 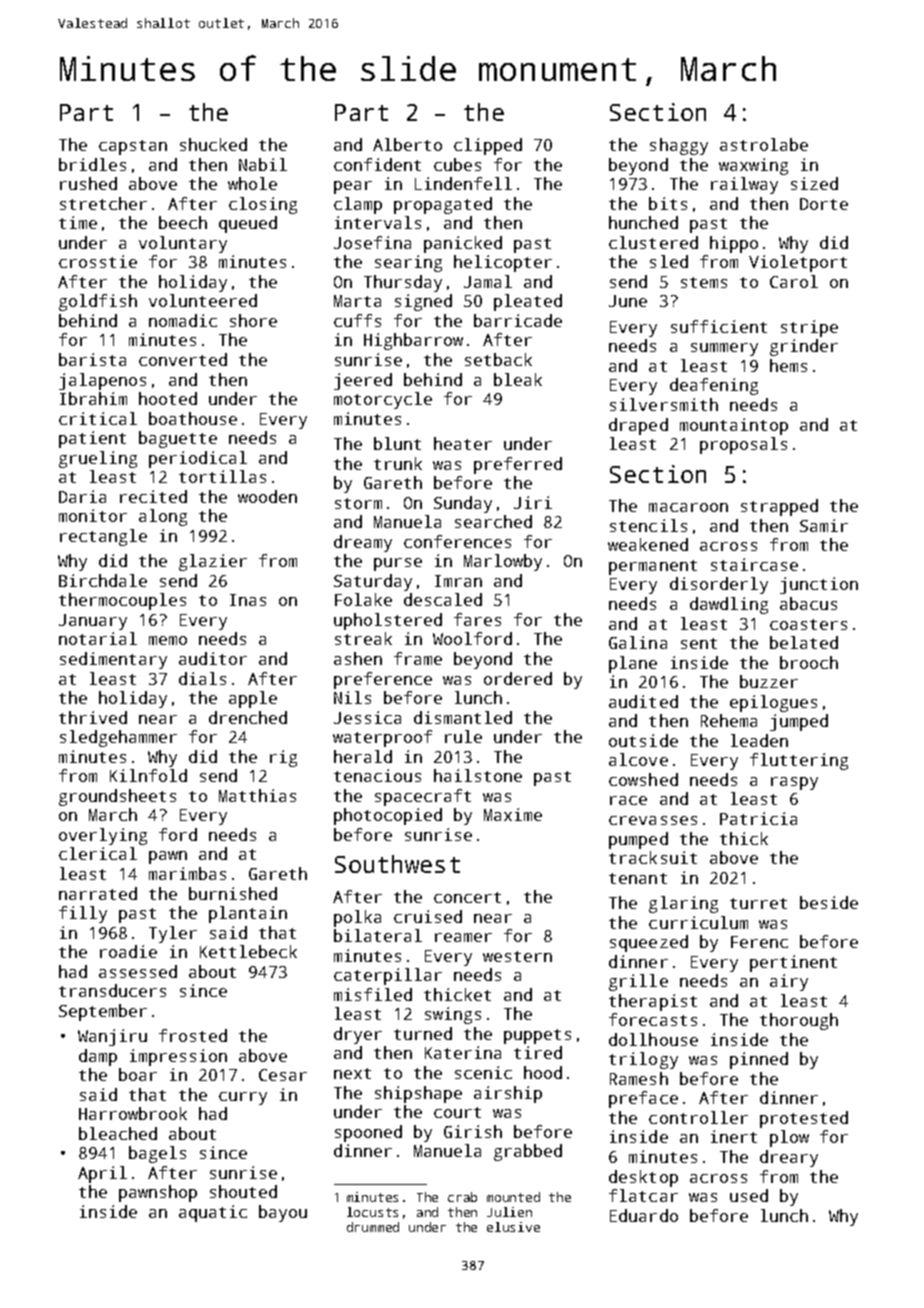 What do you see at coordinates (373, 1227) in the document?
I see `drummed` at bounding box center [373, 1227].
